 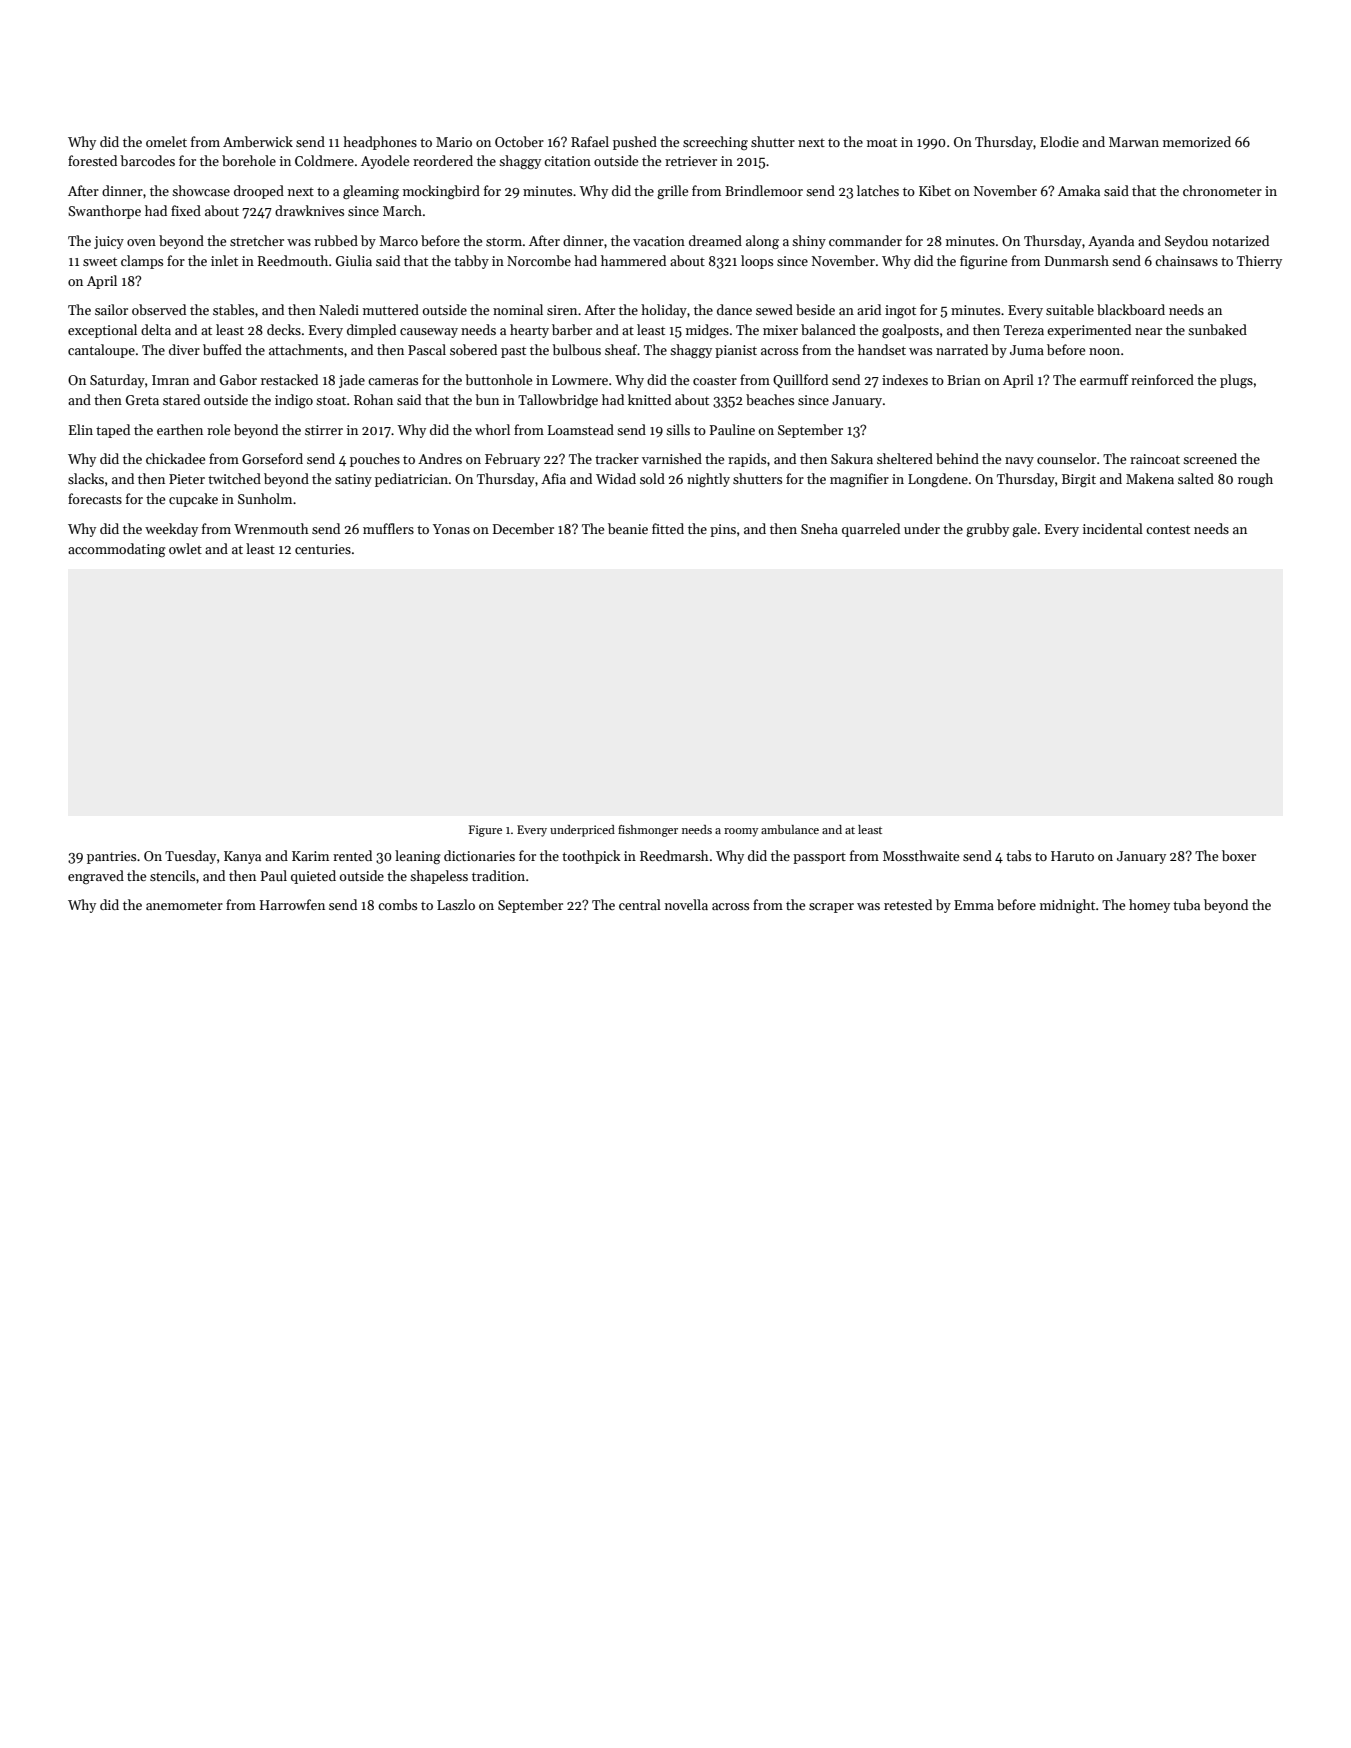 What do you see at coordinates (1168, 529) in the screenshot?
I see `contest` at bounding box center [1168, 529].
